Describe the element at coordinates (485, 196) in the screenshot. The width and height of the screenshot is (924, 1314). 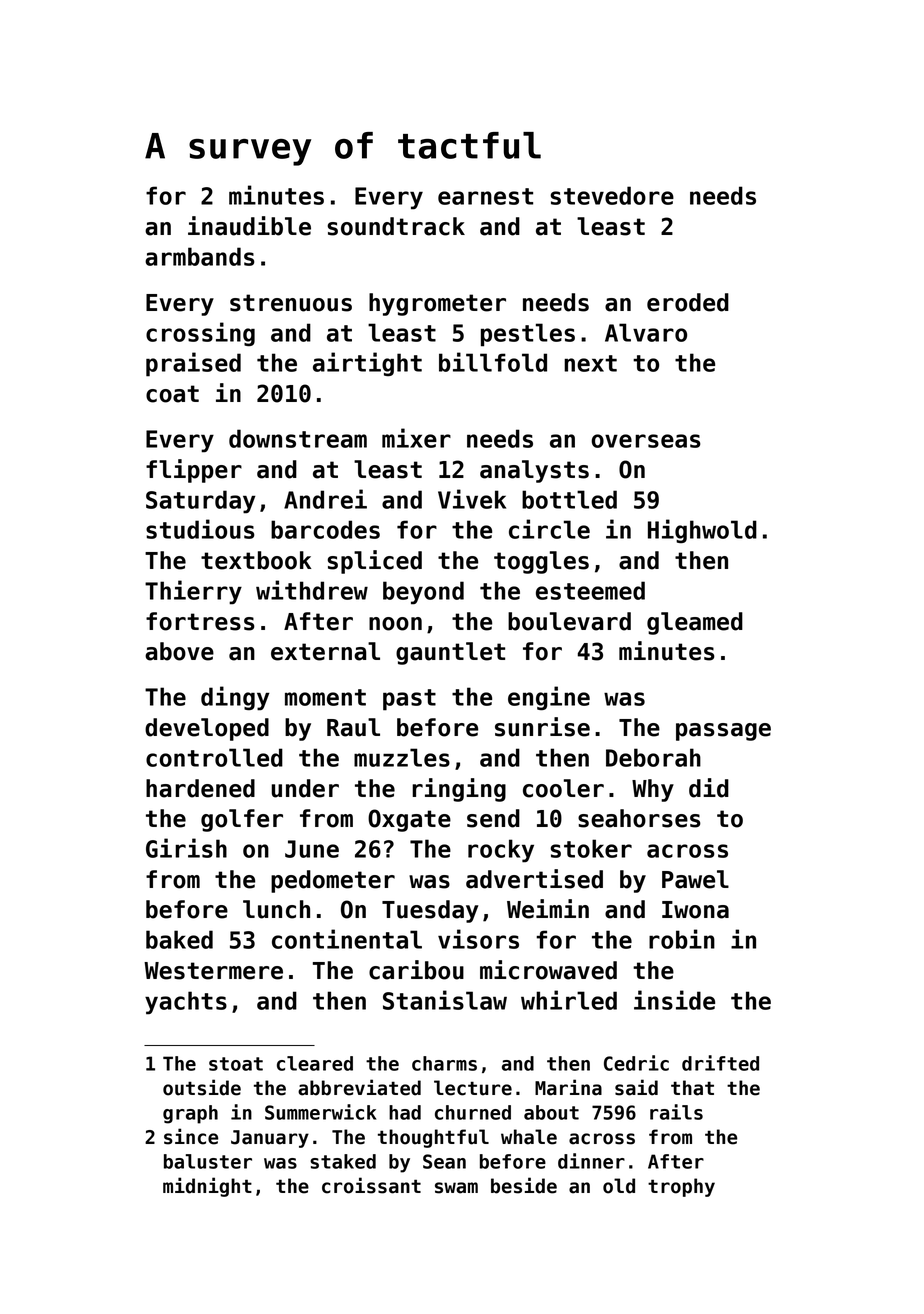
I see `earnest` at that location.
